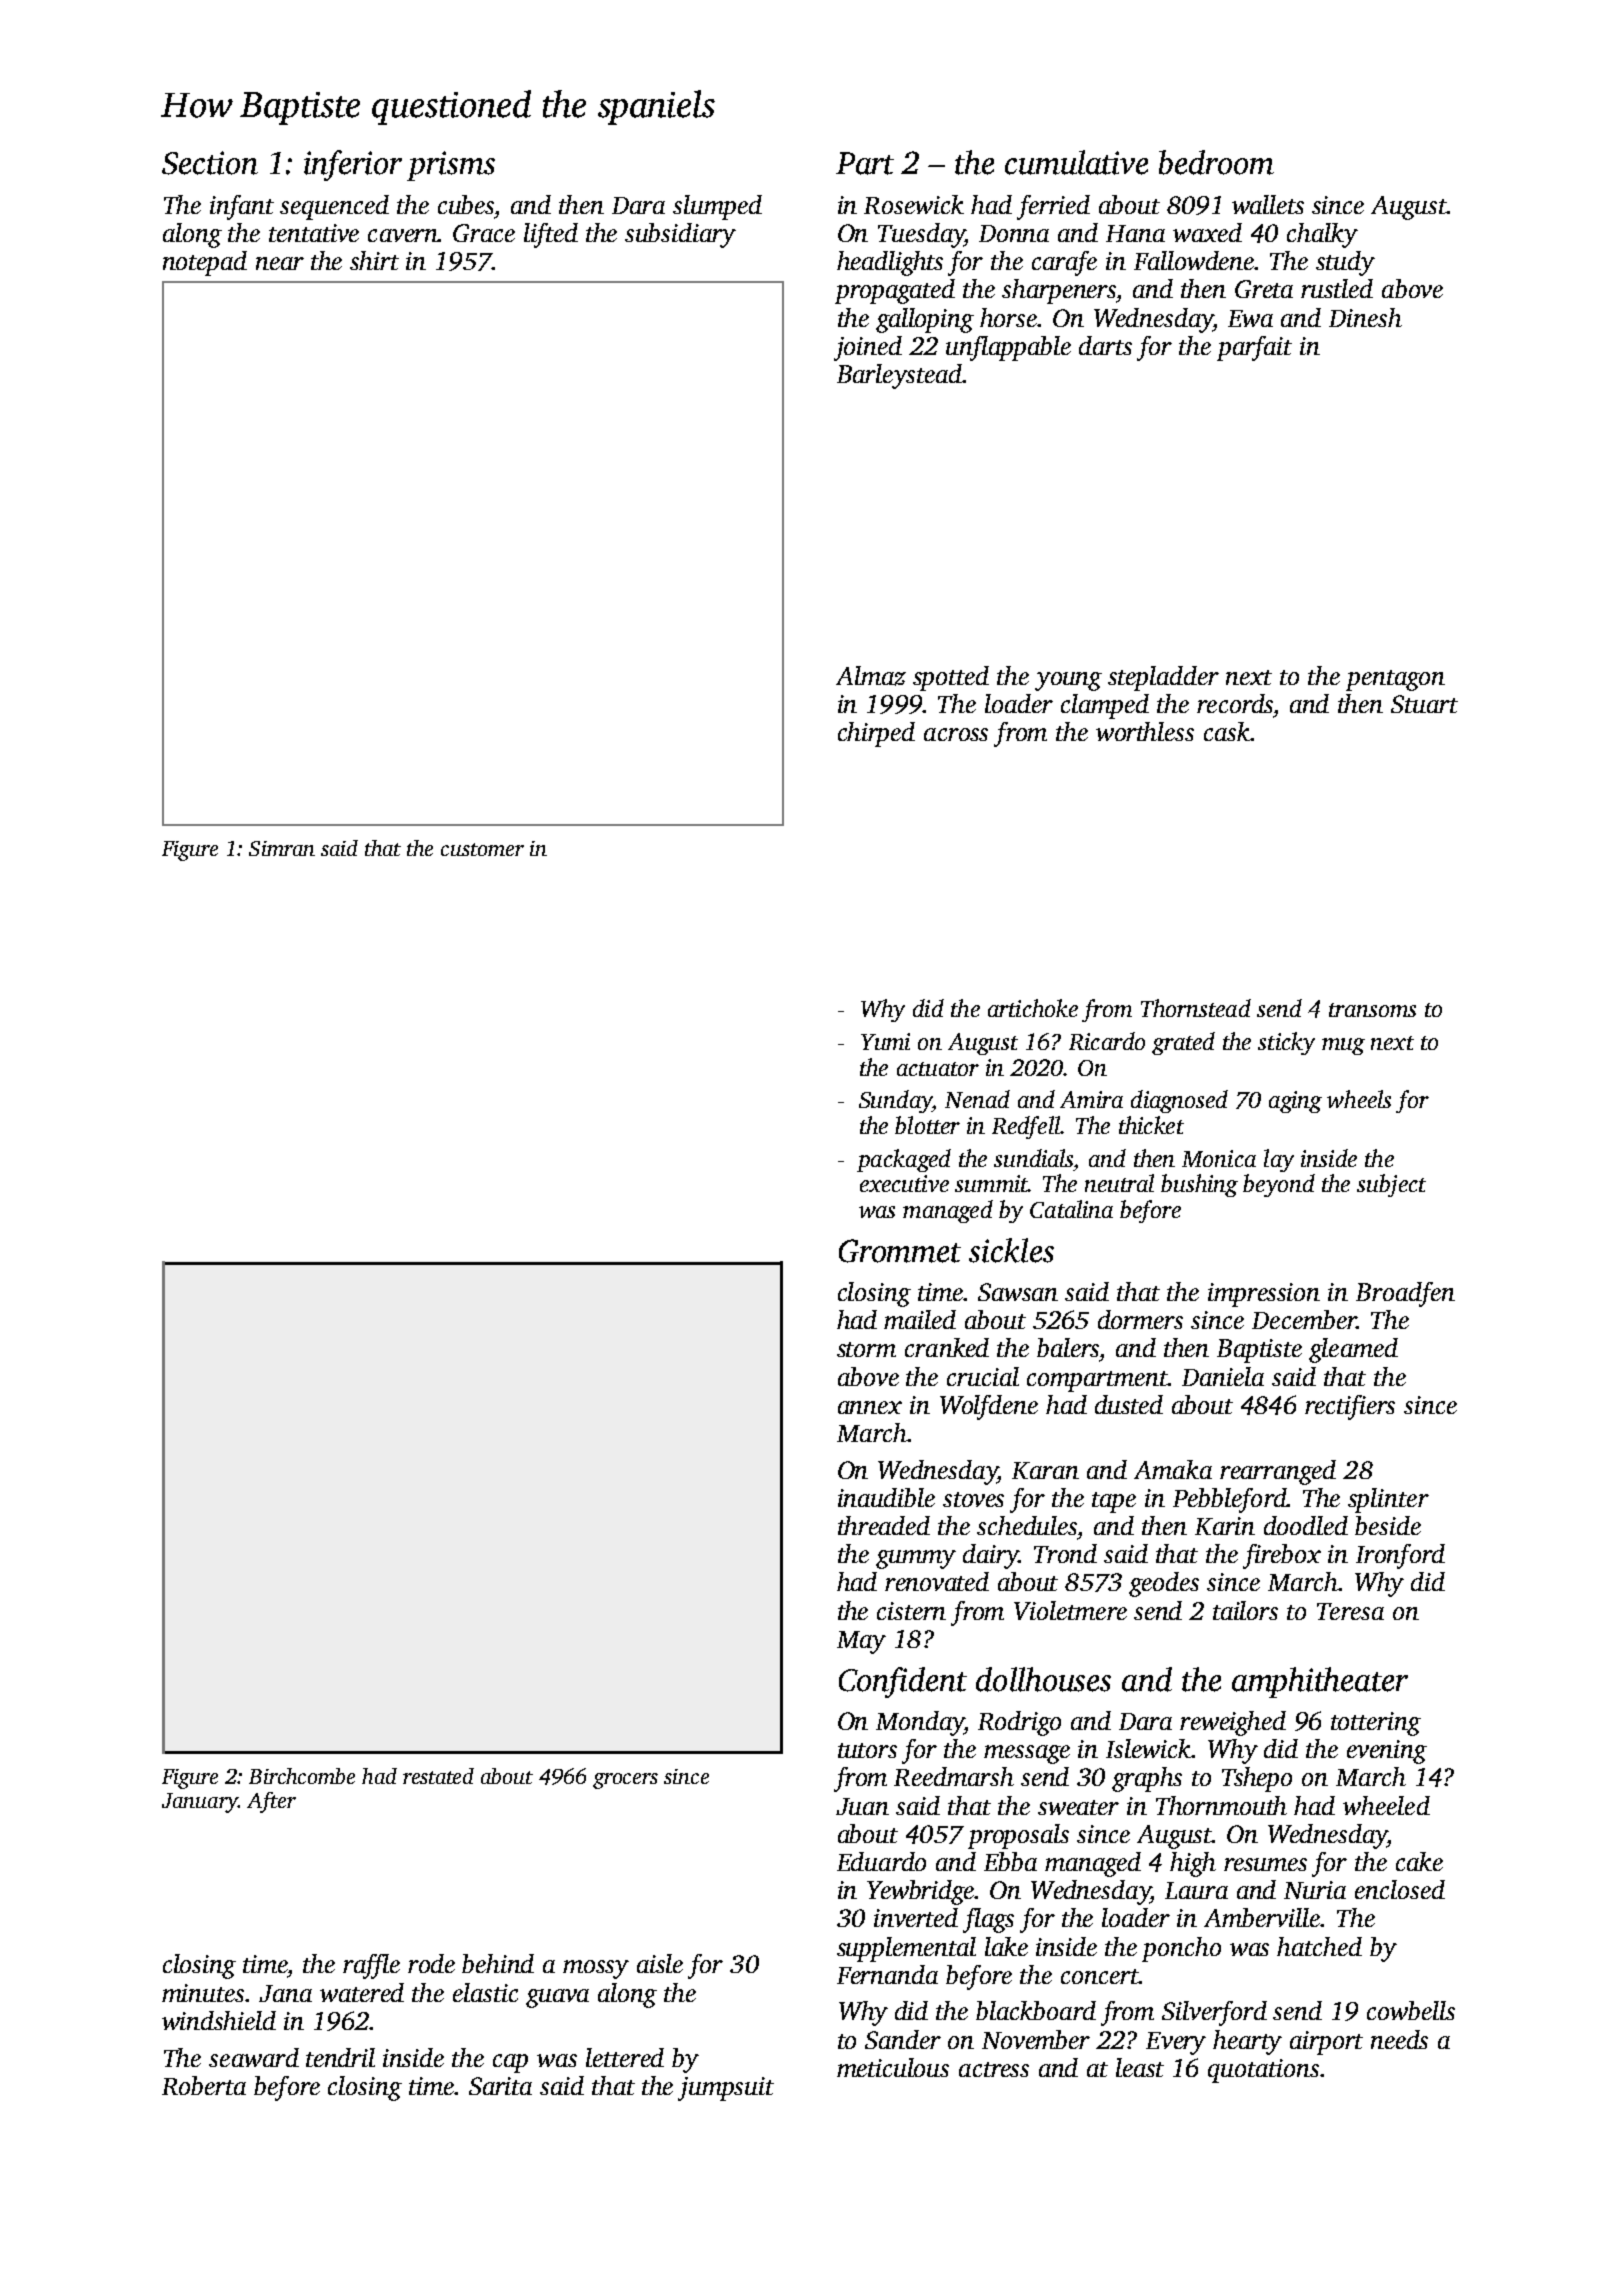 This screenshot has height=2292, width=1620. I want to click on bedroom, so click(1216, 162).
